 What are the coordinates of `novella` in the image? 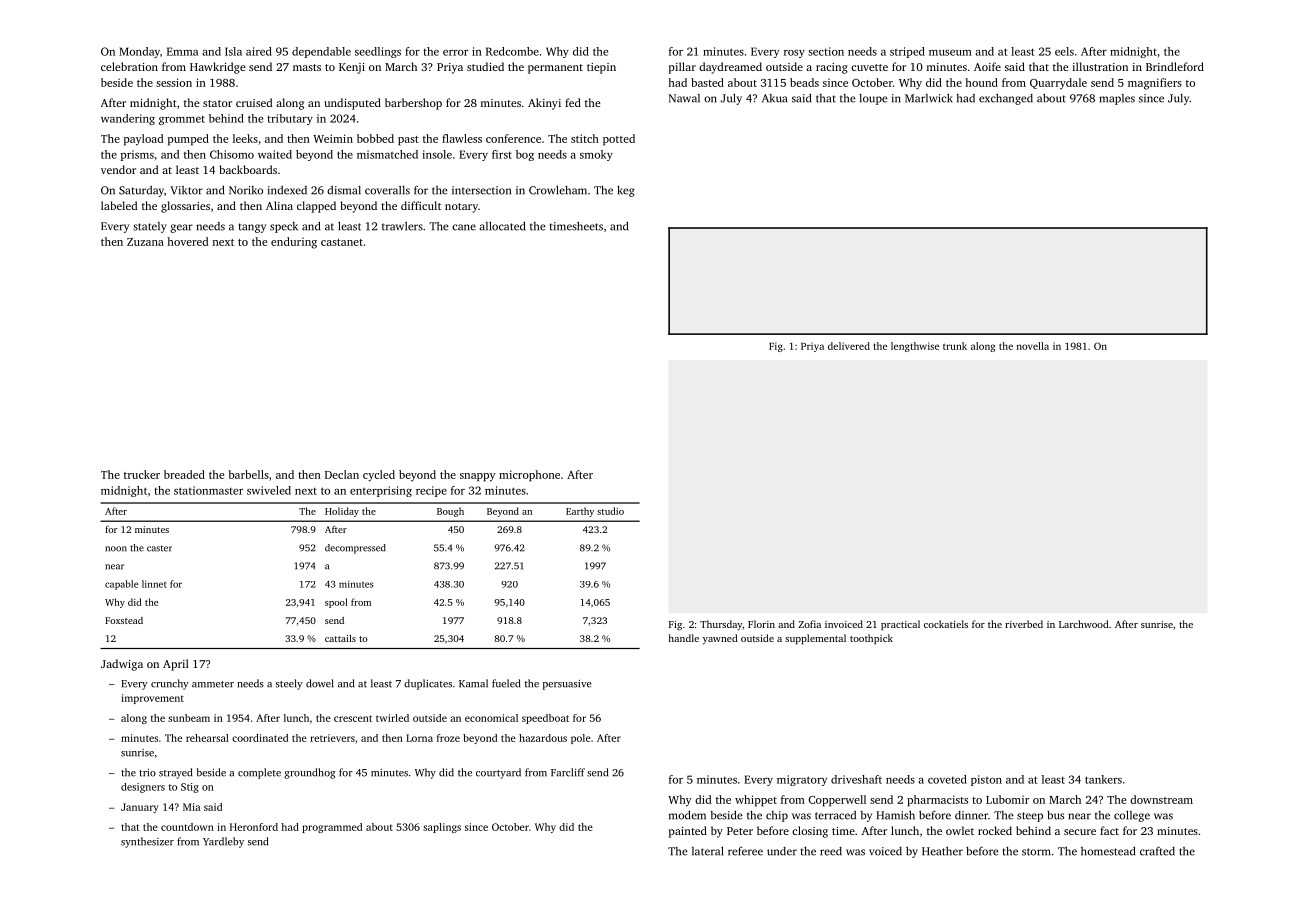 It's located at (1033, 346).
